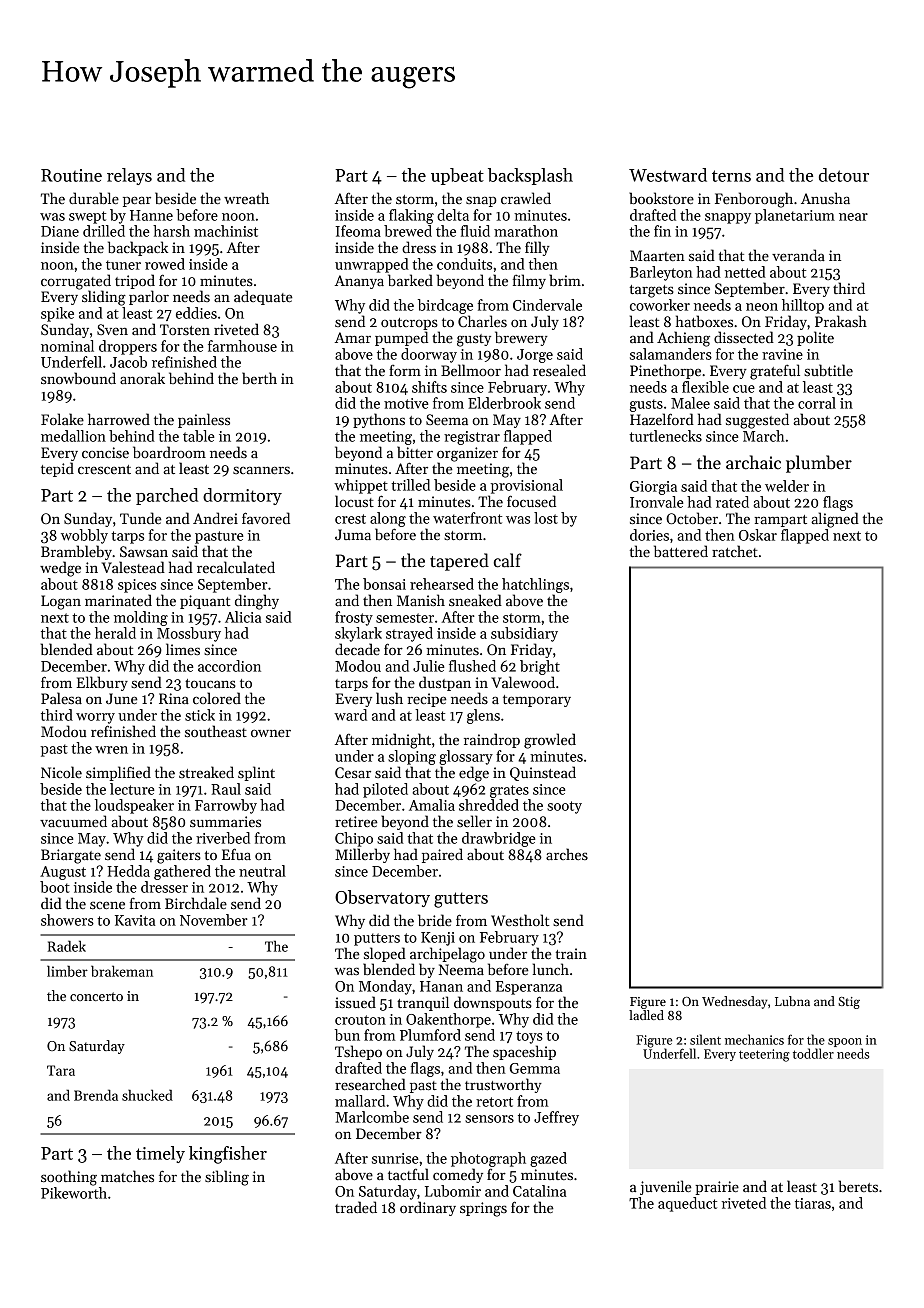 Image resolution: width=924 pixels, height=1308 pixels. Describe the element at coordinates (489, 1119) in the screenshot. I see `sensors` at that location.
